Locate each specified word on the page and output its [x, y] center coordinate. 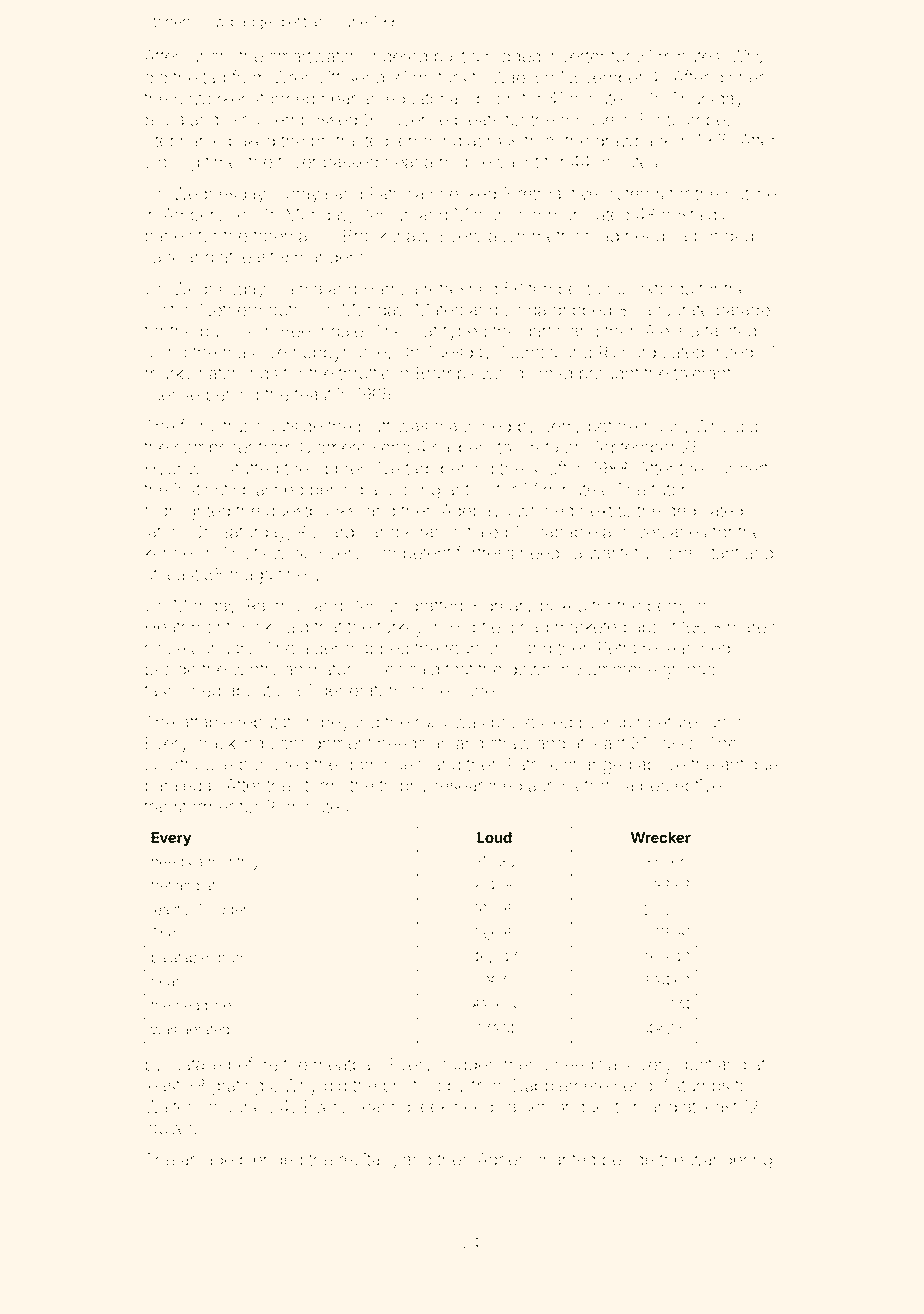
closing [172, 163]
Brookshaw [387, 236]
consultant [699, 553]
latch [163, 532]
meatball [346, 1064]
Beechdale [322, 331]
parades [747, 311]
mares [751, 628]
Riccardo [331, 532]
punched [274, 766]
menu [526, 1066]
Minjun [480, 216]
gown [530, 672]
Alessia [672, 331]
